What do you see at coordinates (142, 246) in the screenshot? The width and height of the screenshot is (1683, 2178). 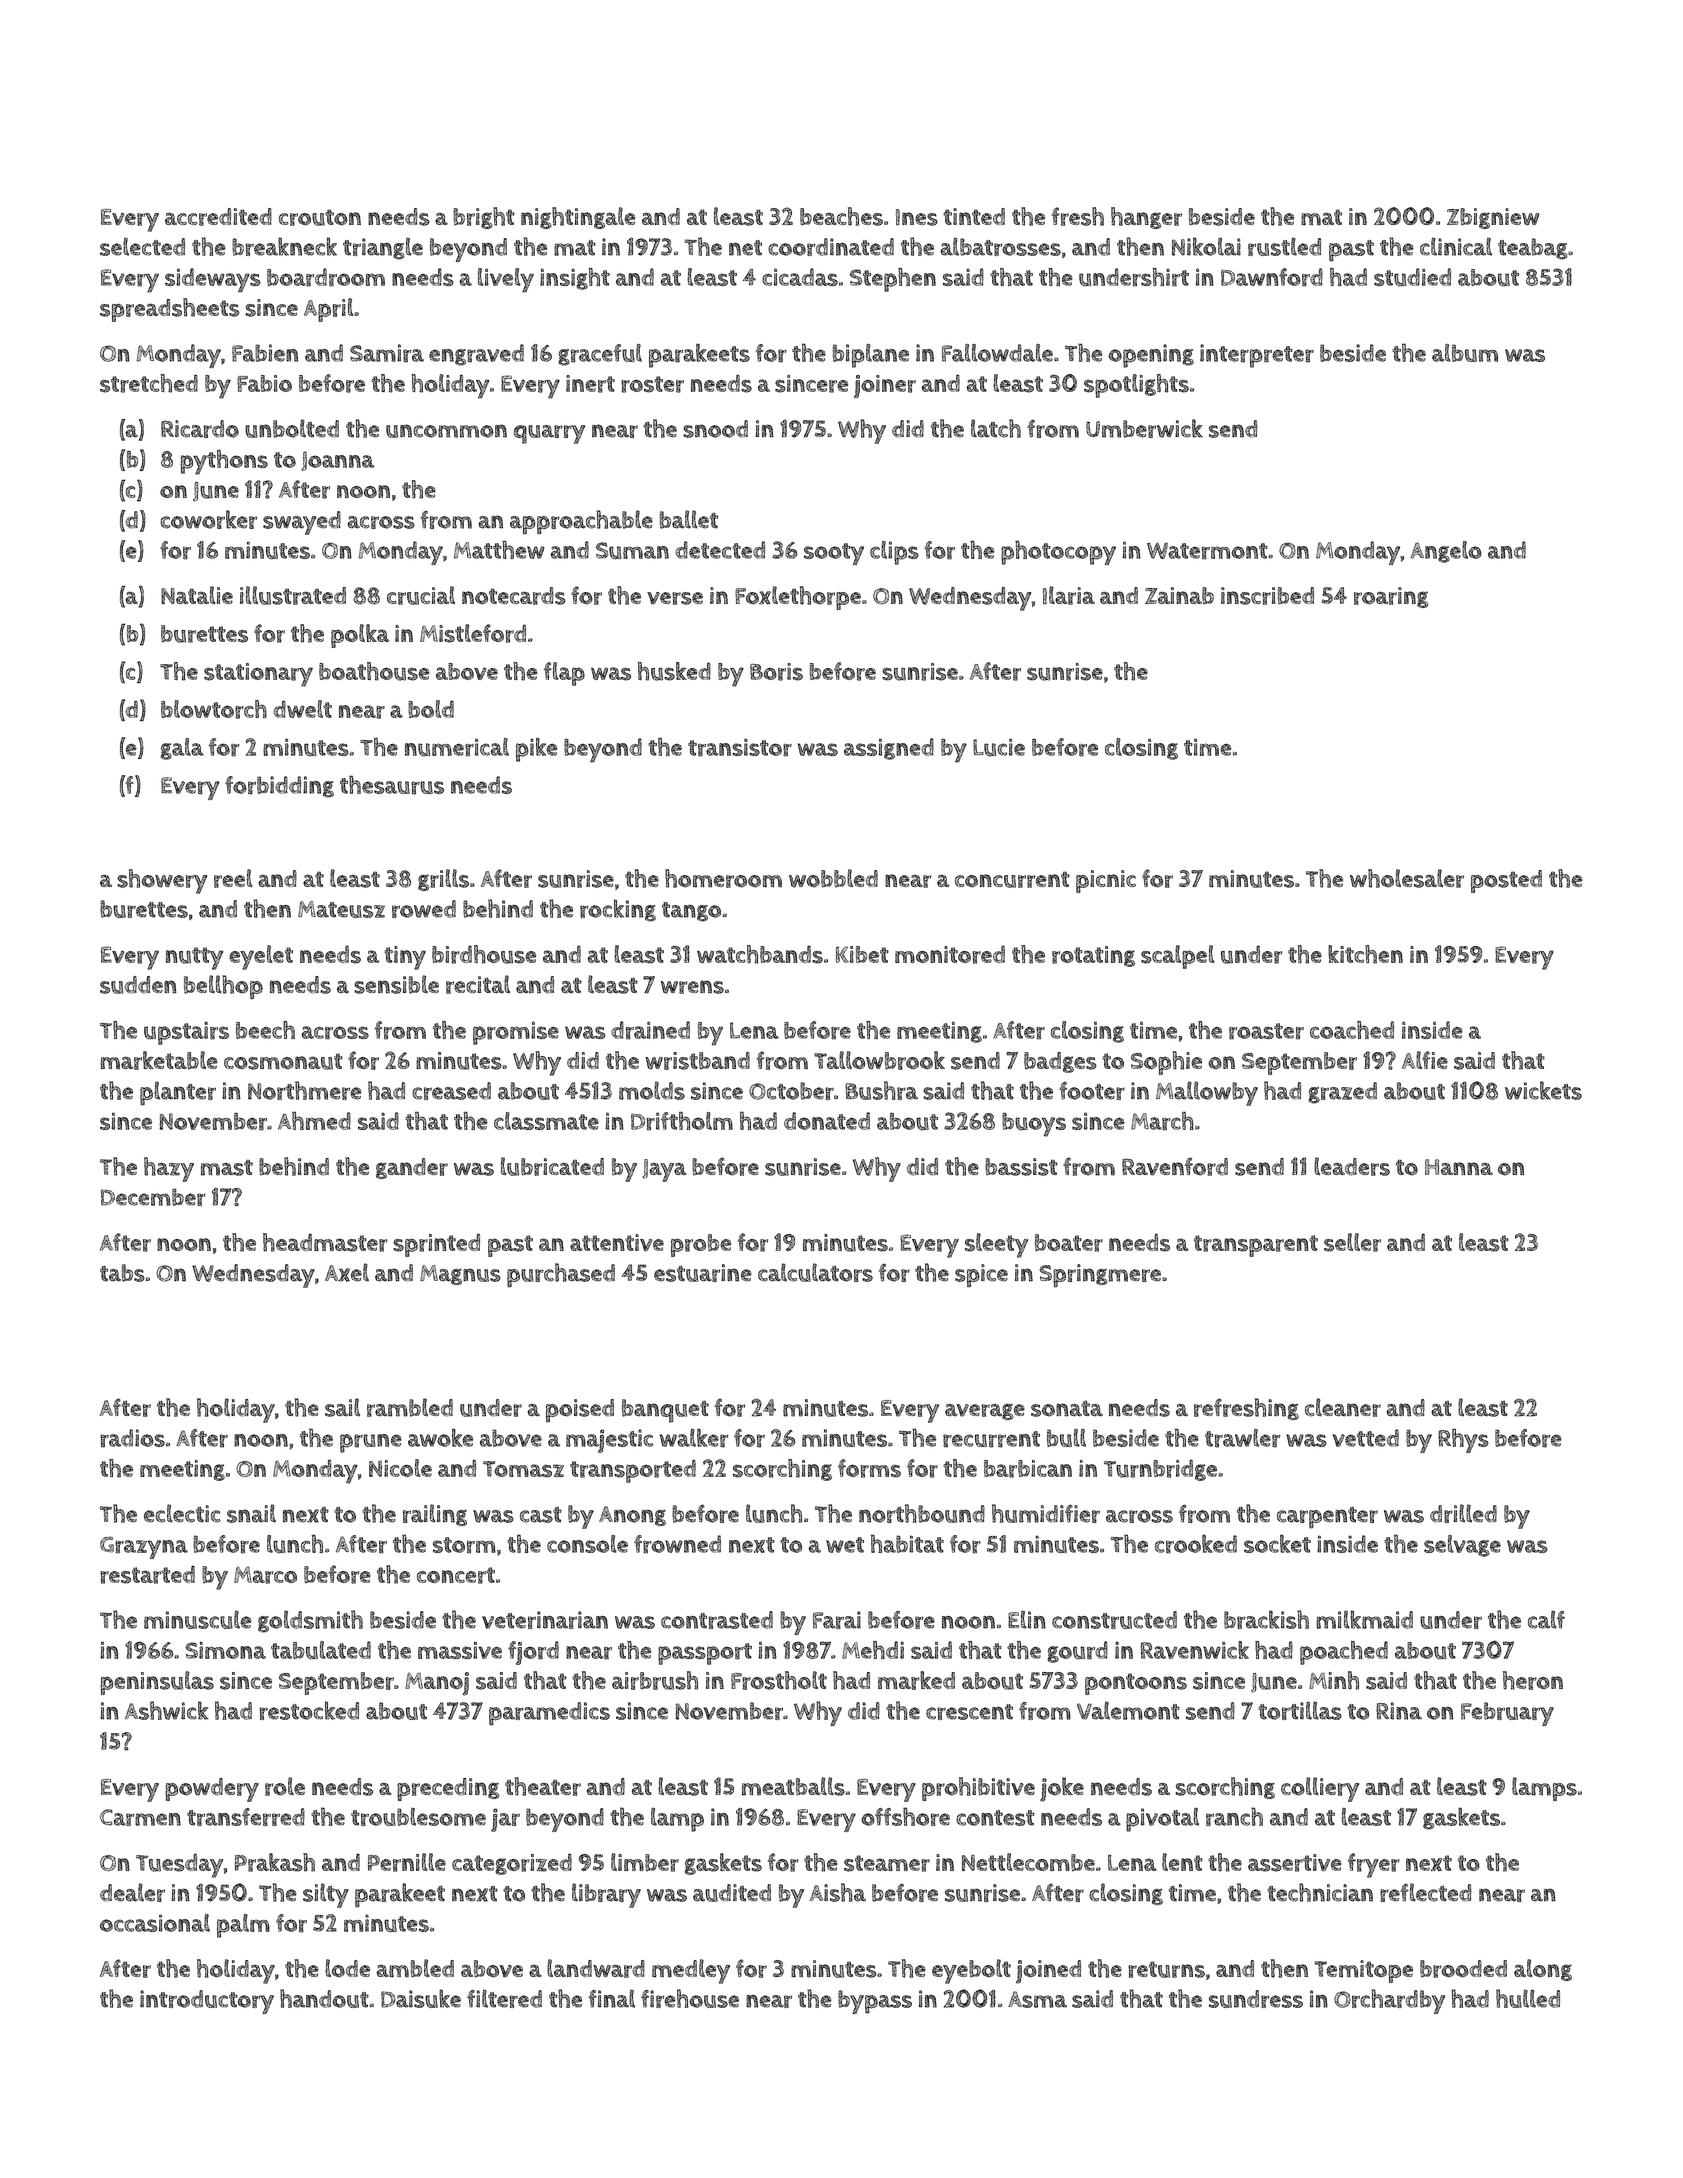 I see `selected` at bounding box center [142, 246].
